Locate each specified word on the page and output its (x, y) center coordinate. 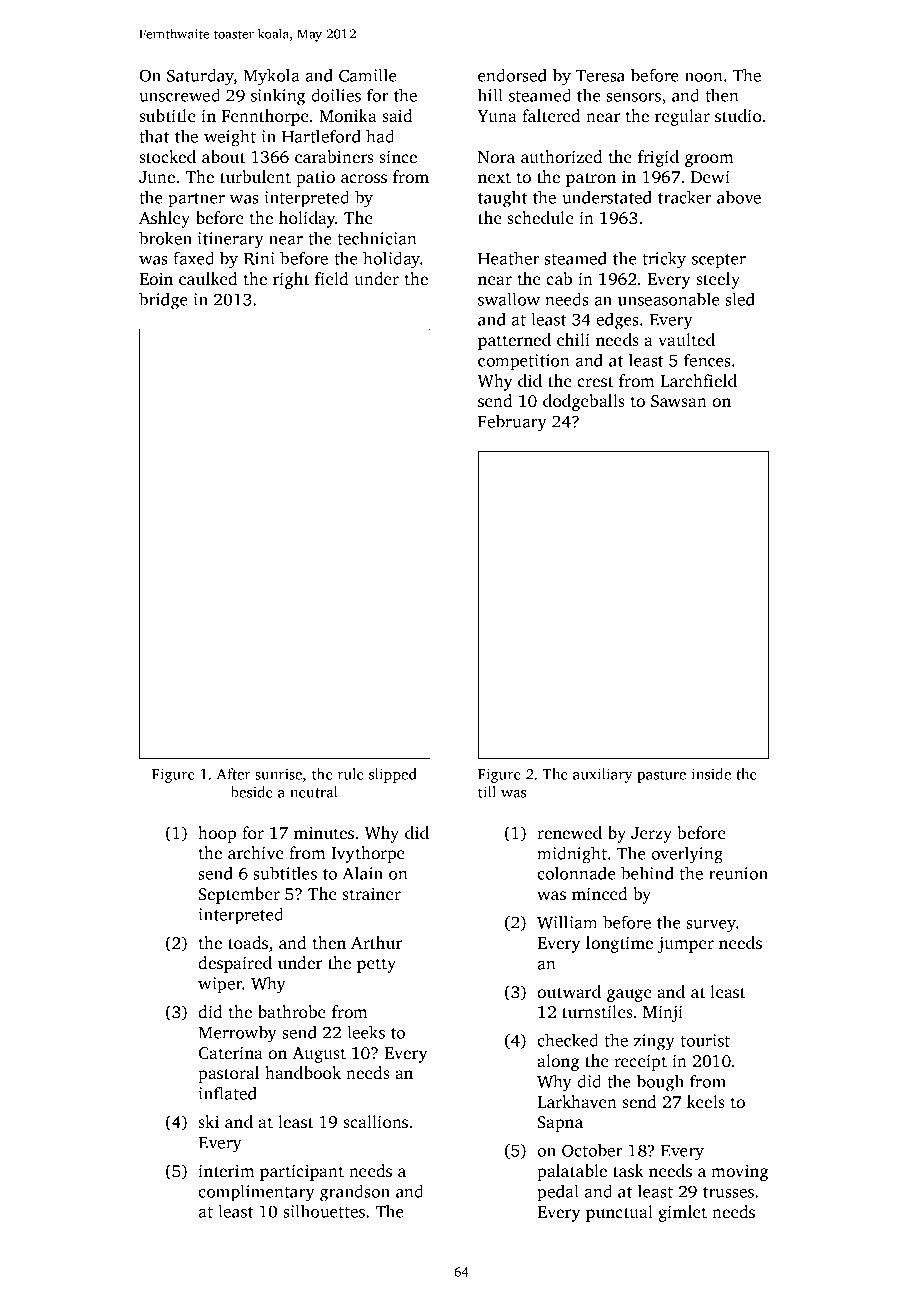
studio (738, 115)
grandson (355, 1193)
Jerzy (651, 835)
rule (351, 774)
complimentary (256, 1193)
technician (377, 238)
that (154, 136)
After (234, 774)
